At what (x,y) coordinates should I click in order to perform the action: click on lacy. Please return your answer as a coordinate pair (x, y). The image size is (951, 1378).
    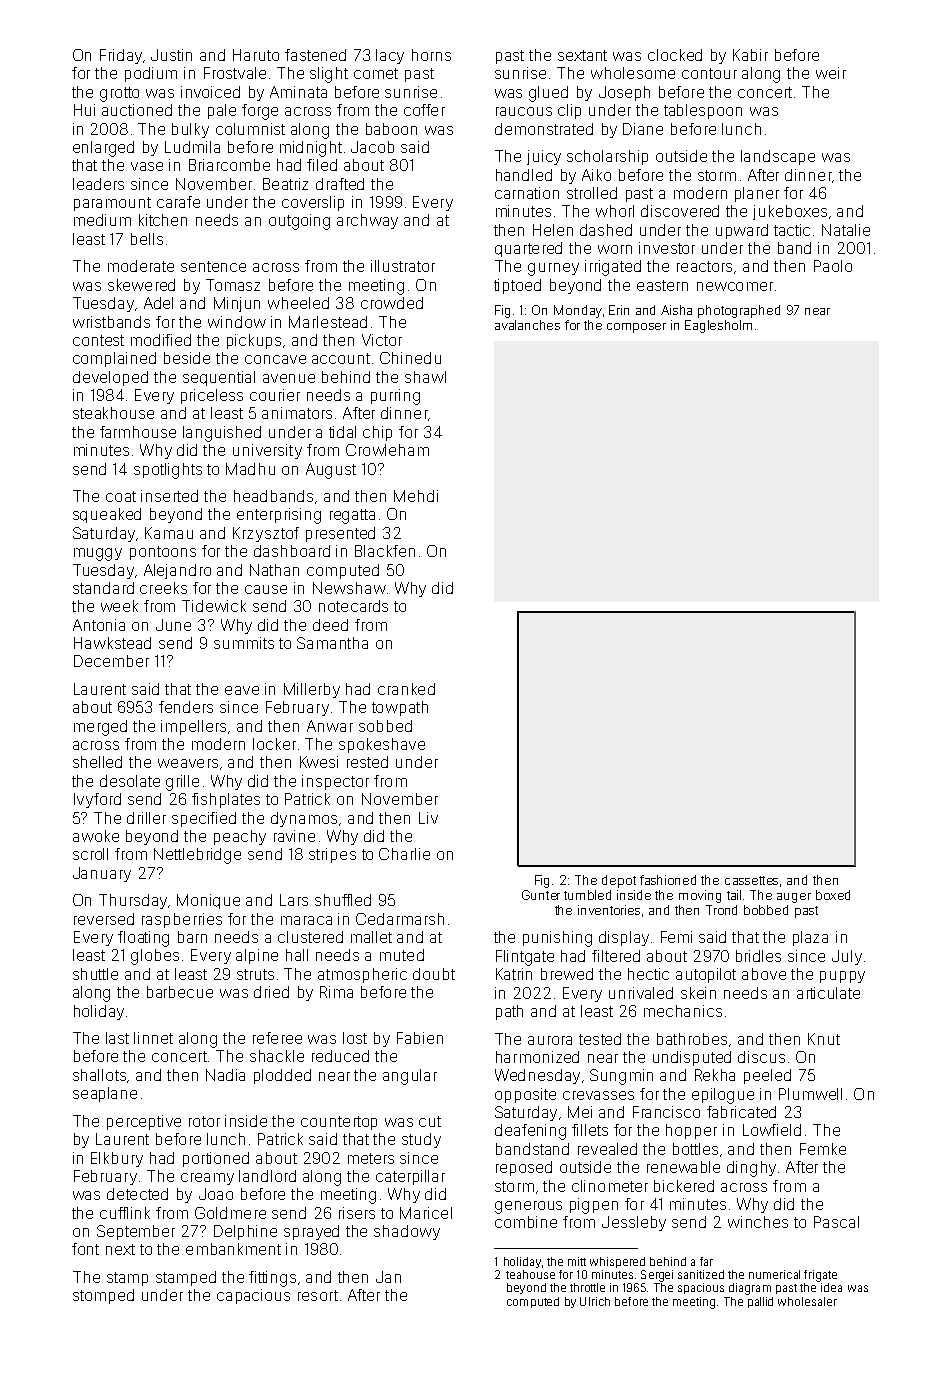
    Looking at the image, I should click on (390, 56).
